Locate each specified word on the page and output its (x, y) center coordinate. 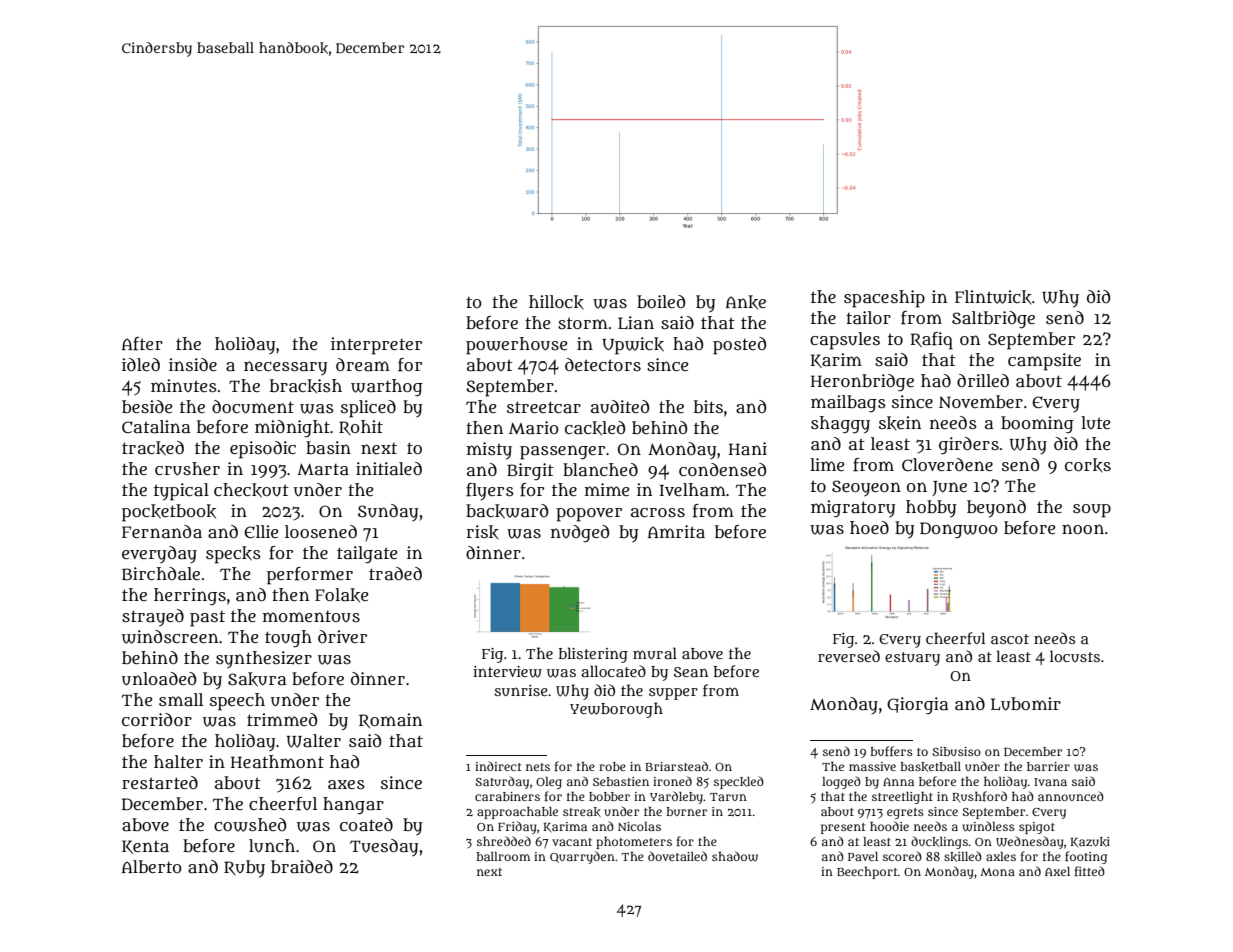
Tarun (728, 797)
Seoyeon (866, 488)
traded (395, 573)
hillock (556, 302)
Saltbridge (993, 320)
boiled (661, 301)
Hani (748, 448)
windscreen (170, 637)
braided (302, 866)
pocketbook (169, 513)
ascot (1010, 639)
